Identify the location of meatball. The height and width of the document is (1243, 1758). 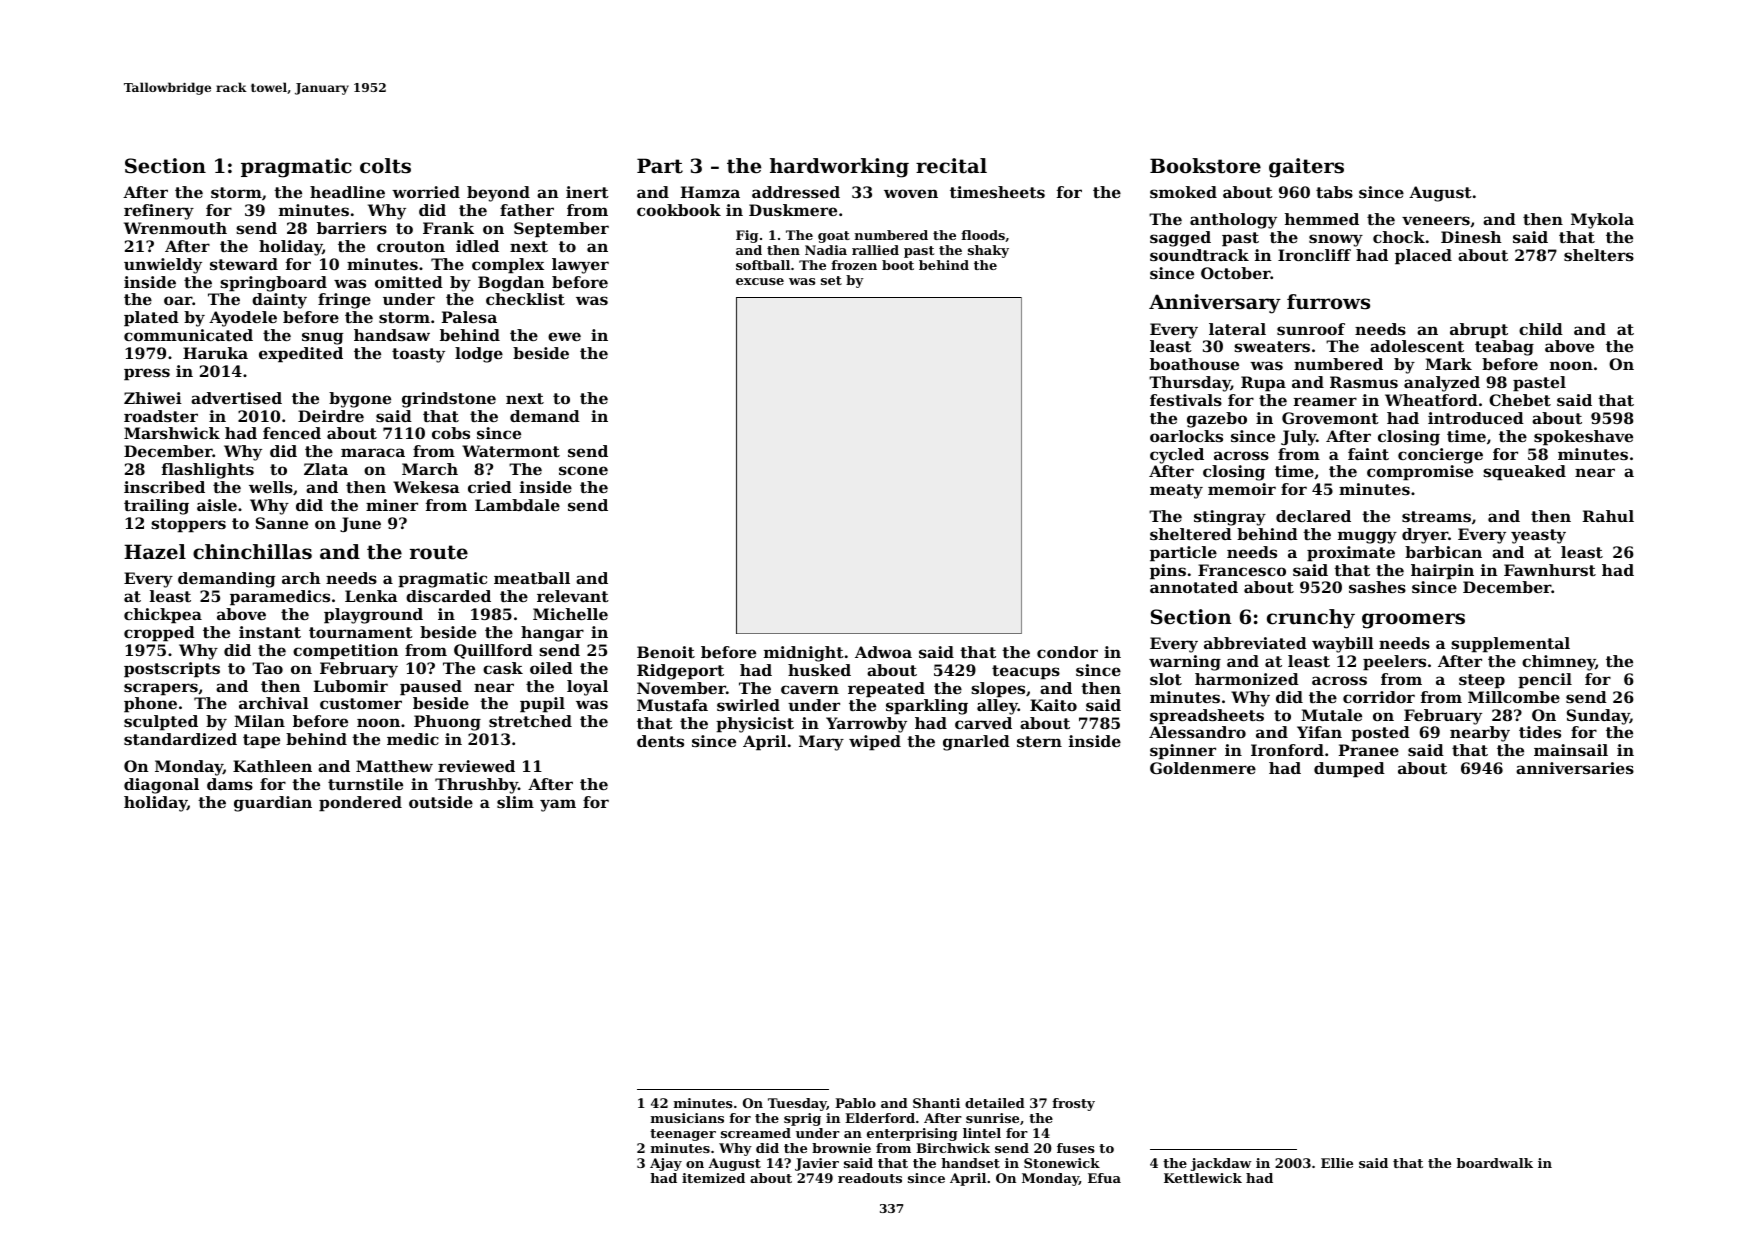
(532, 578).
